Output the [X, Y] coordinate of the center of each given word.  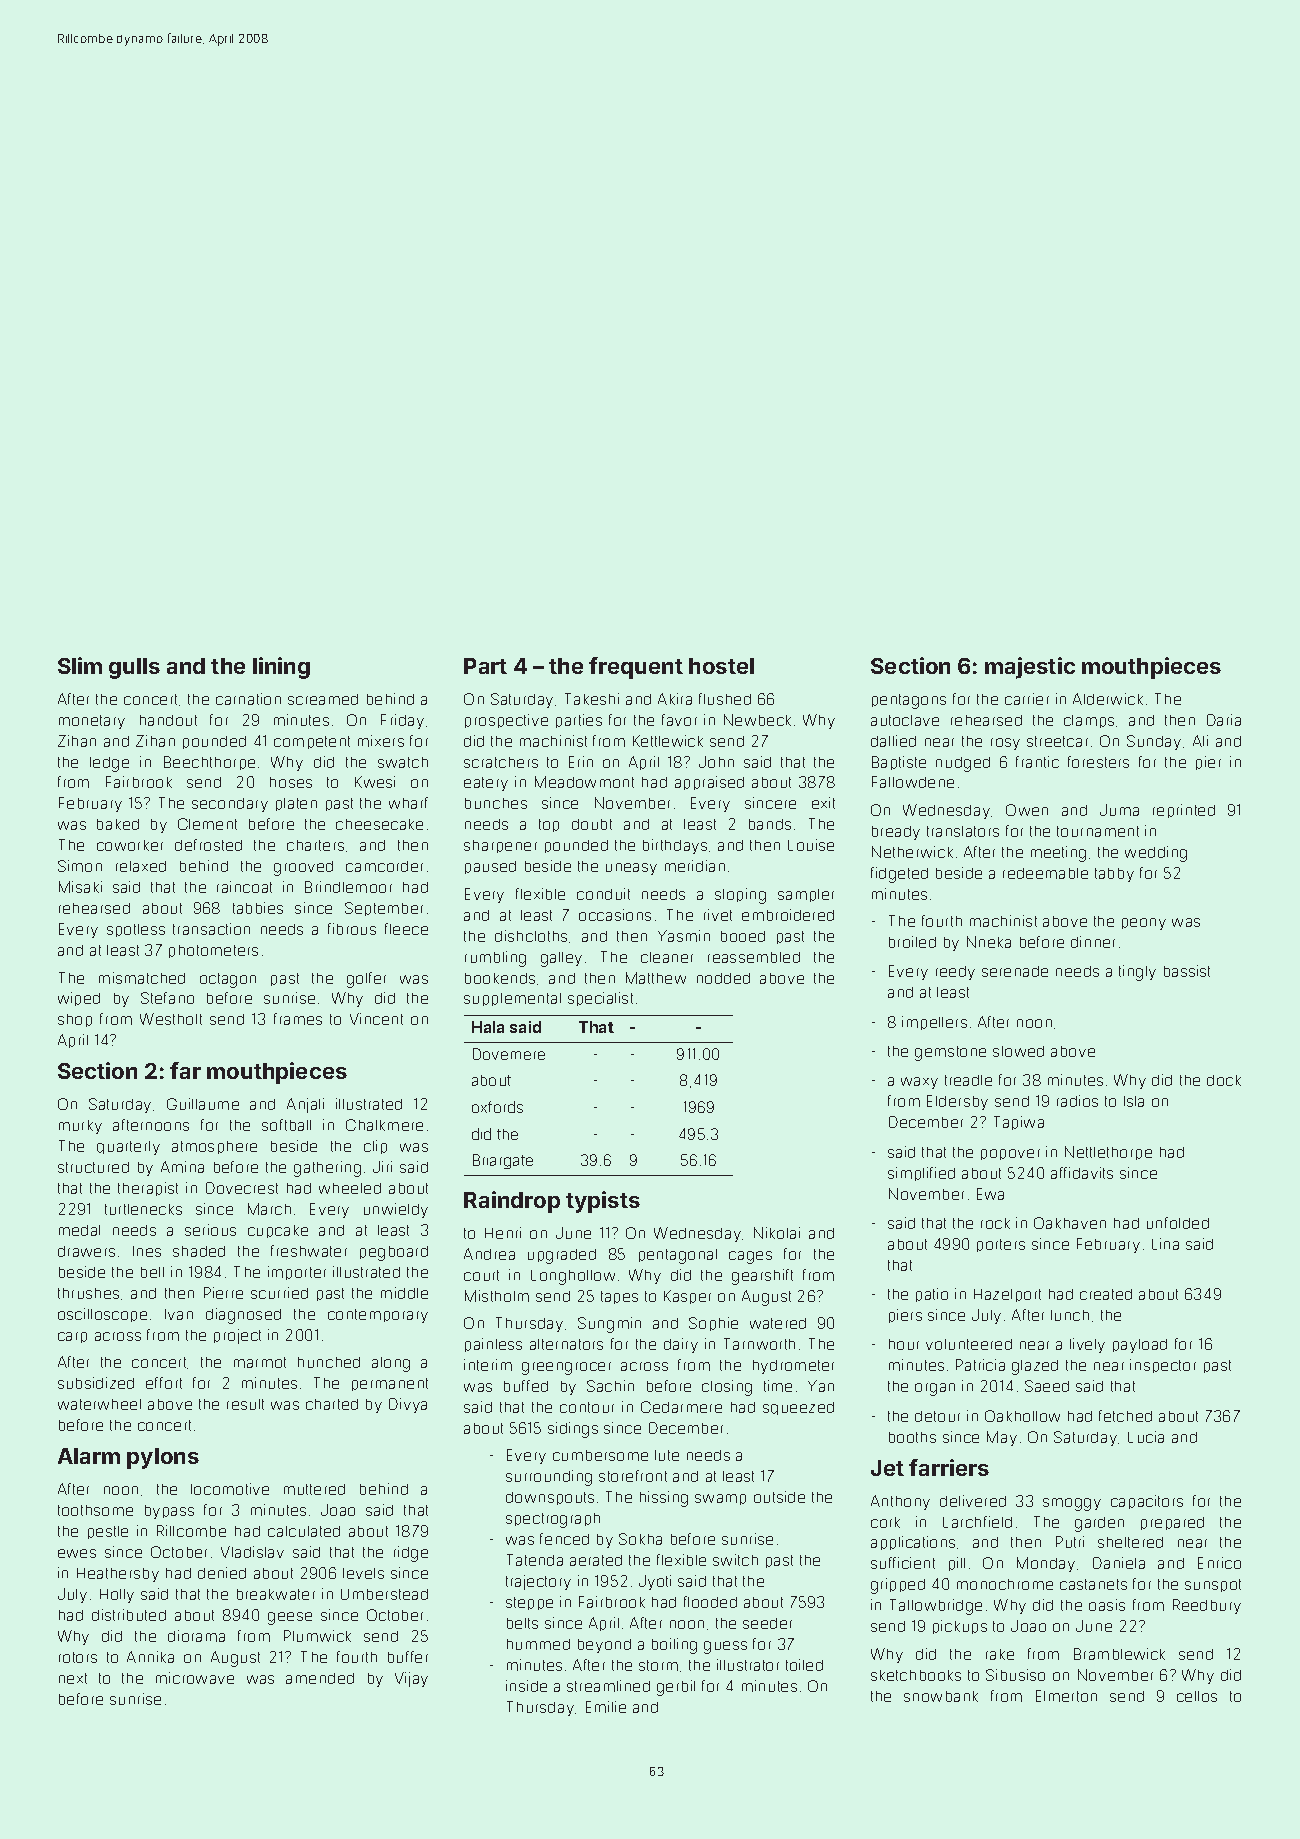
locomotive [230, 1489]
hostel [721, 666]
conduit [603, 894]
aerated [596, 1560]
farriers [949, 1467]
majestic [1030, 668]
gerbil [676, 1688]
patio [932, 1295]
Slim [80, 665]
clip [375, 1147]
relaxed [141, 866]
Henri [503, 1233]
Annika [150, 1657]
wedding [1156, 854]
